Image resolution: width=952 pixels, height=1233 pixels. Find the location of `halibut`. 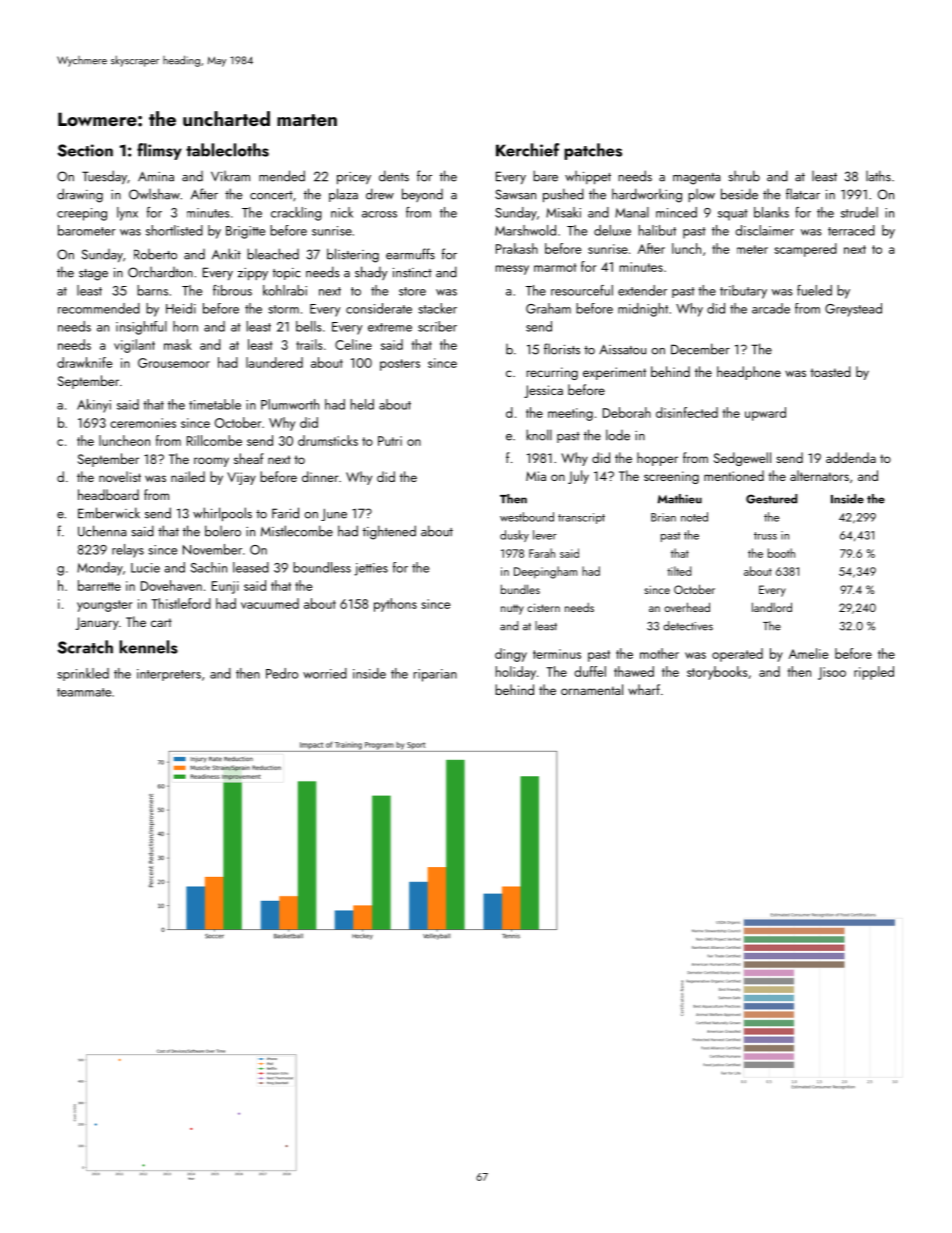

halibut is located at coordinates (657, 230).
